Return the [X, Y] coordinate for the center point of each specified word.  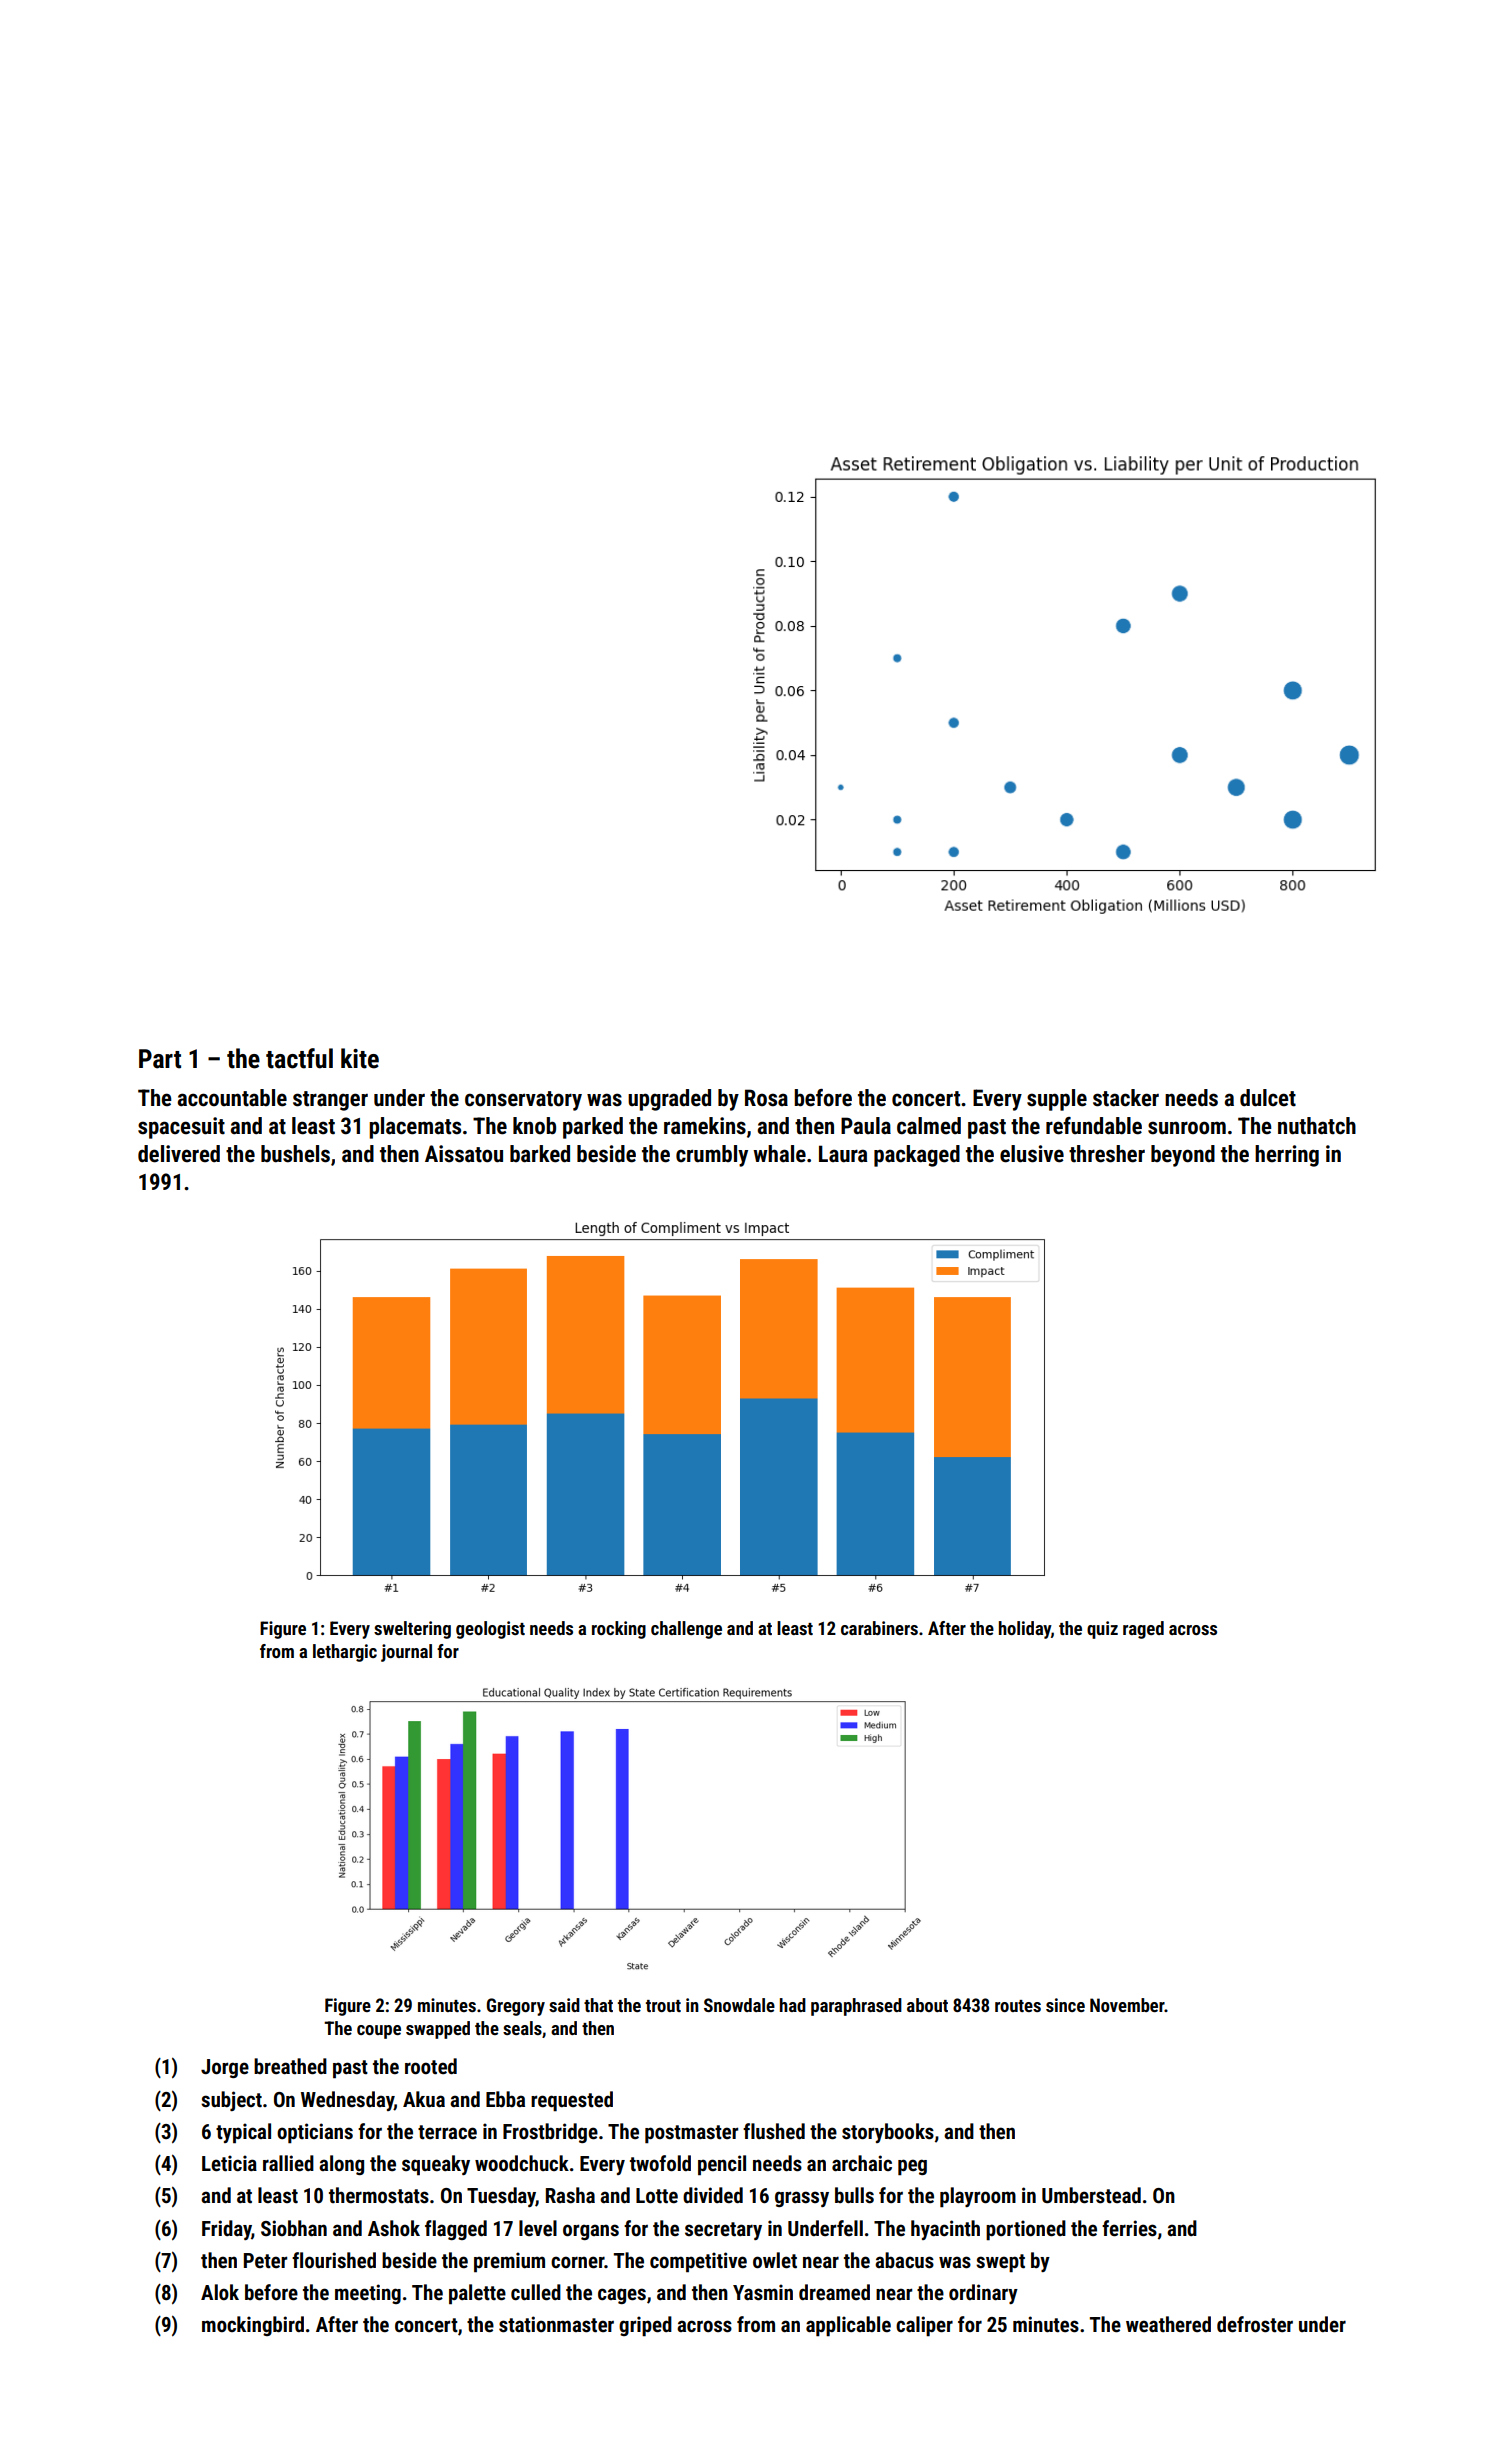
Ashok [394, 2228]
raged [1143, 1630]
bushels [295, 1154]
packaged [917, 1156]
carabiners [879, 1628]
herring [1287, 1156]
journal [406, 1653]
